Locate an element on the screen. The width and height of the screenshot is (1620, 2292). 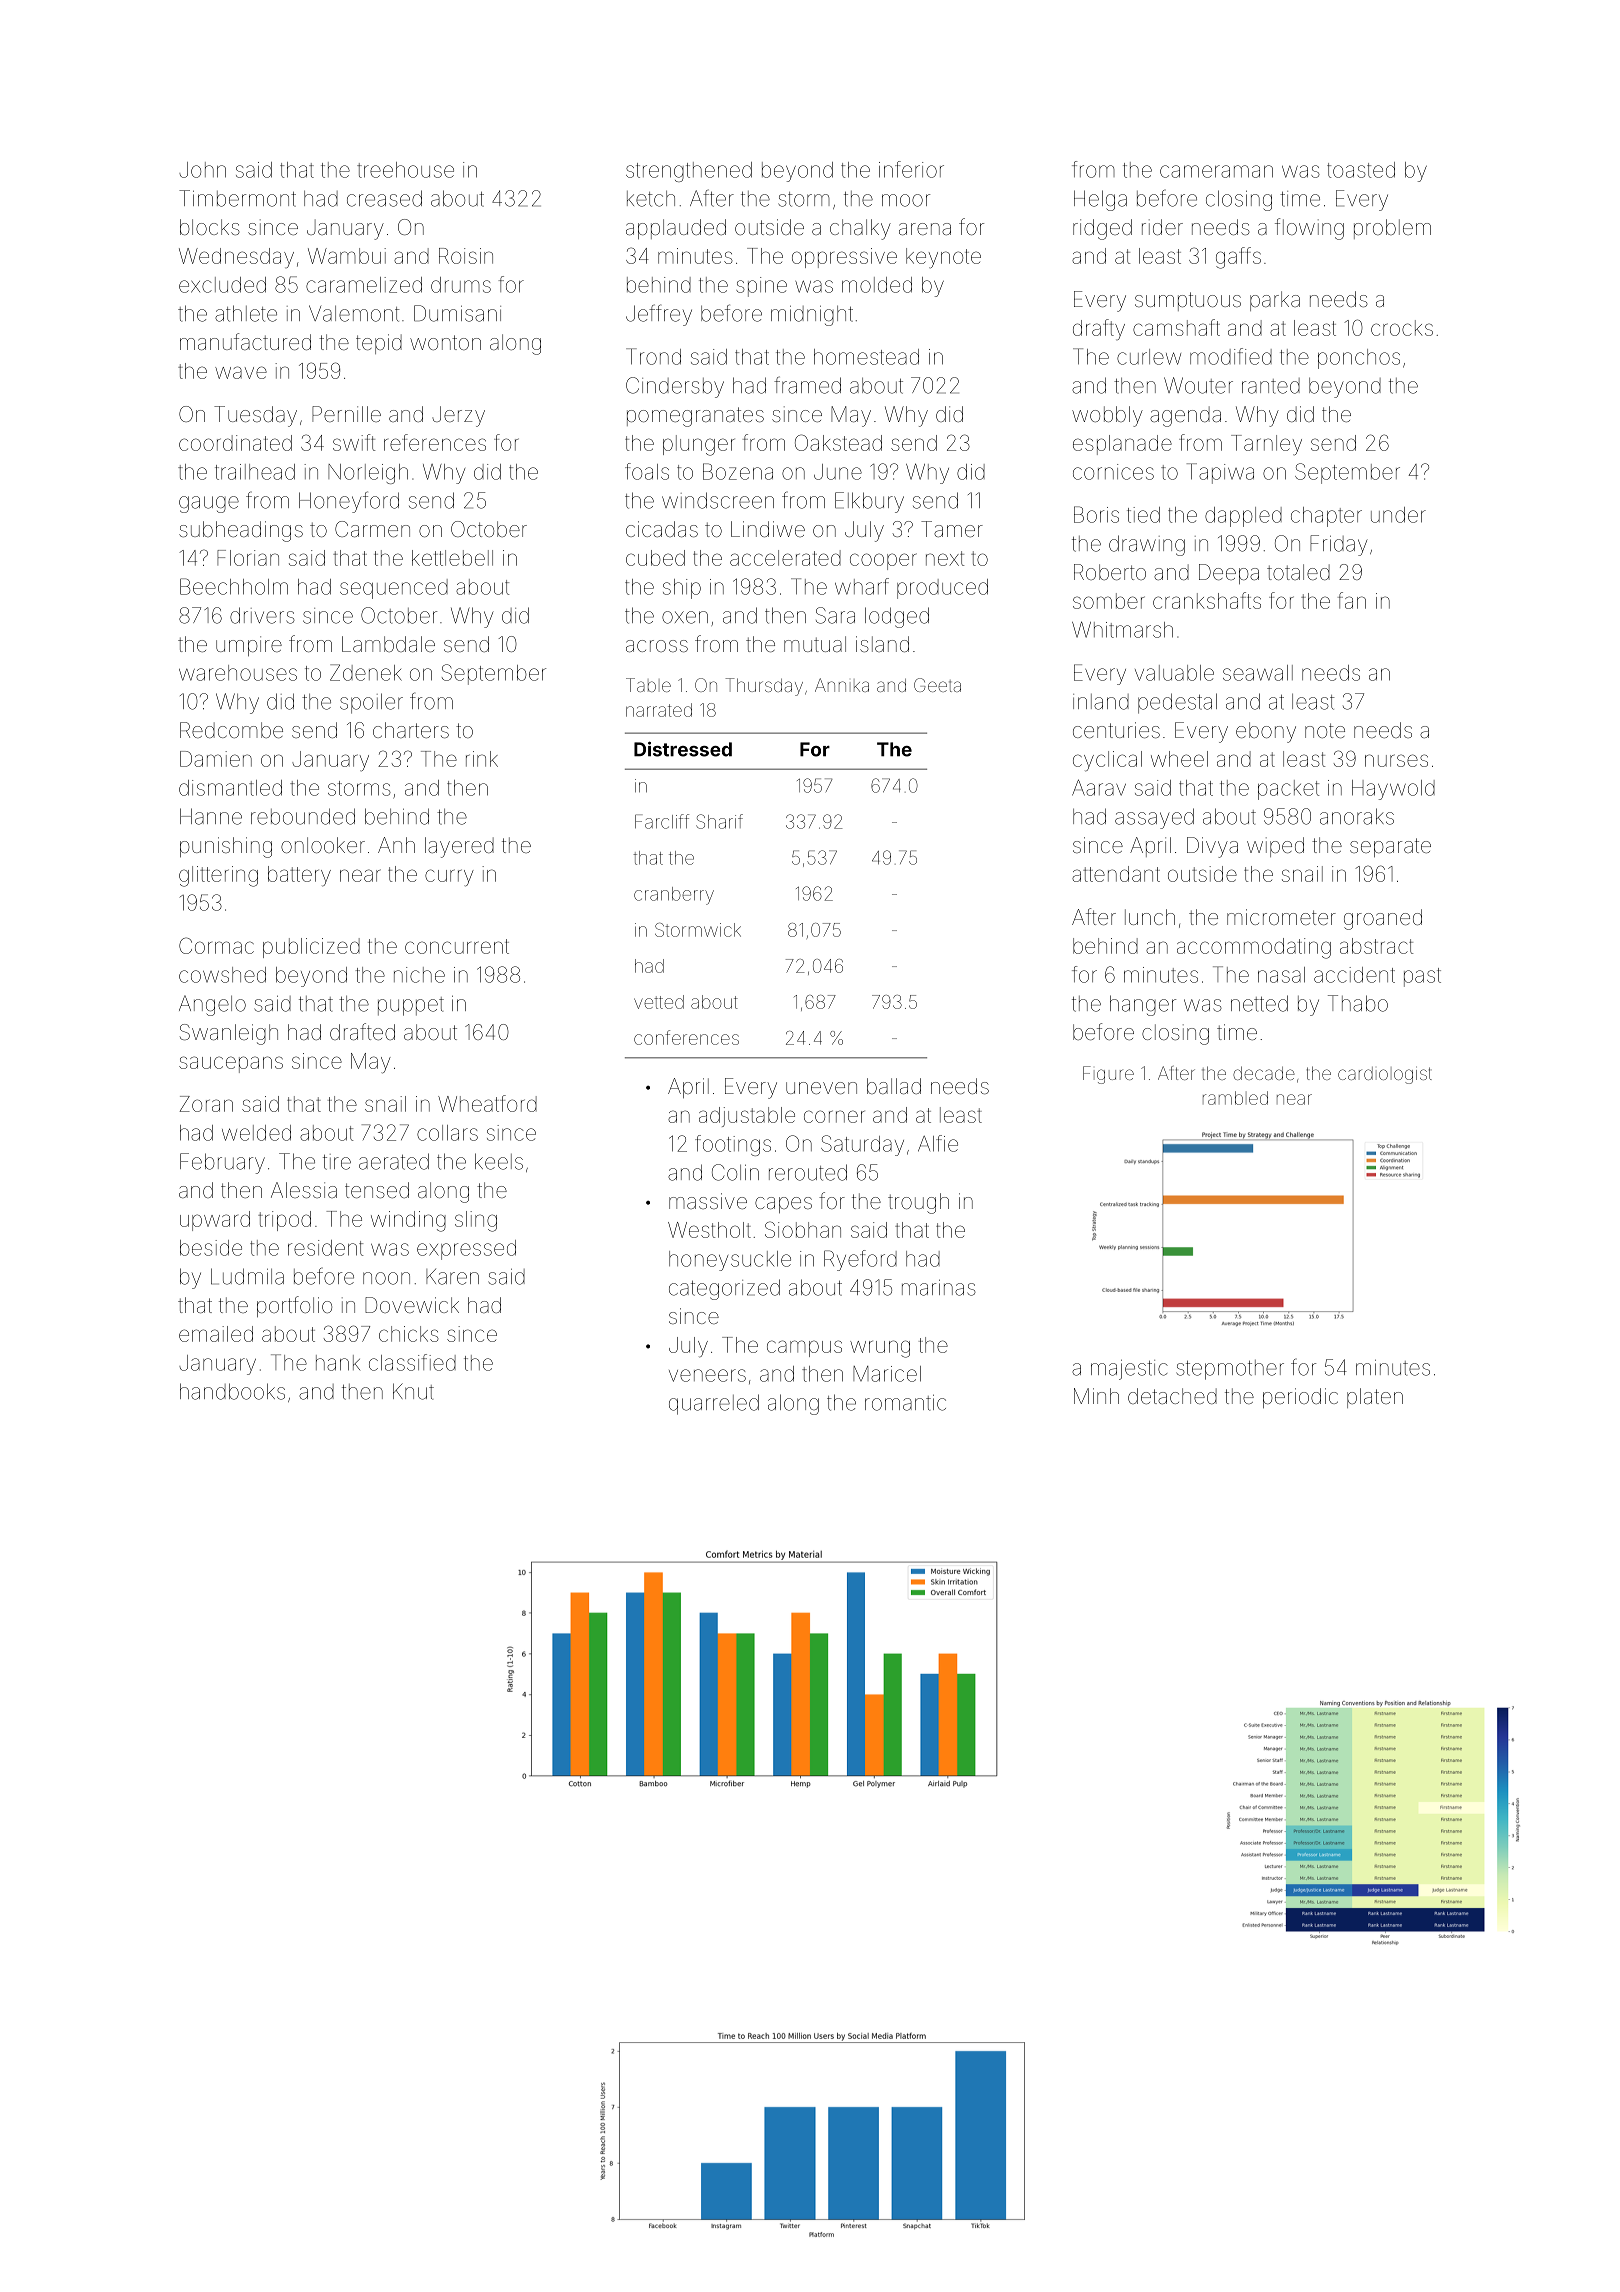
chapter is located at coordinates (1326, 517).
